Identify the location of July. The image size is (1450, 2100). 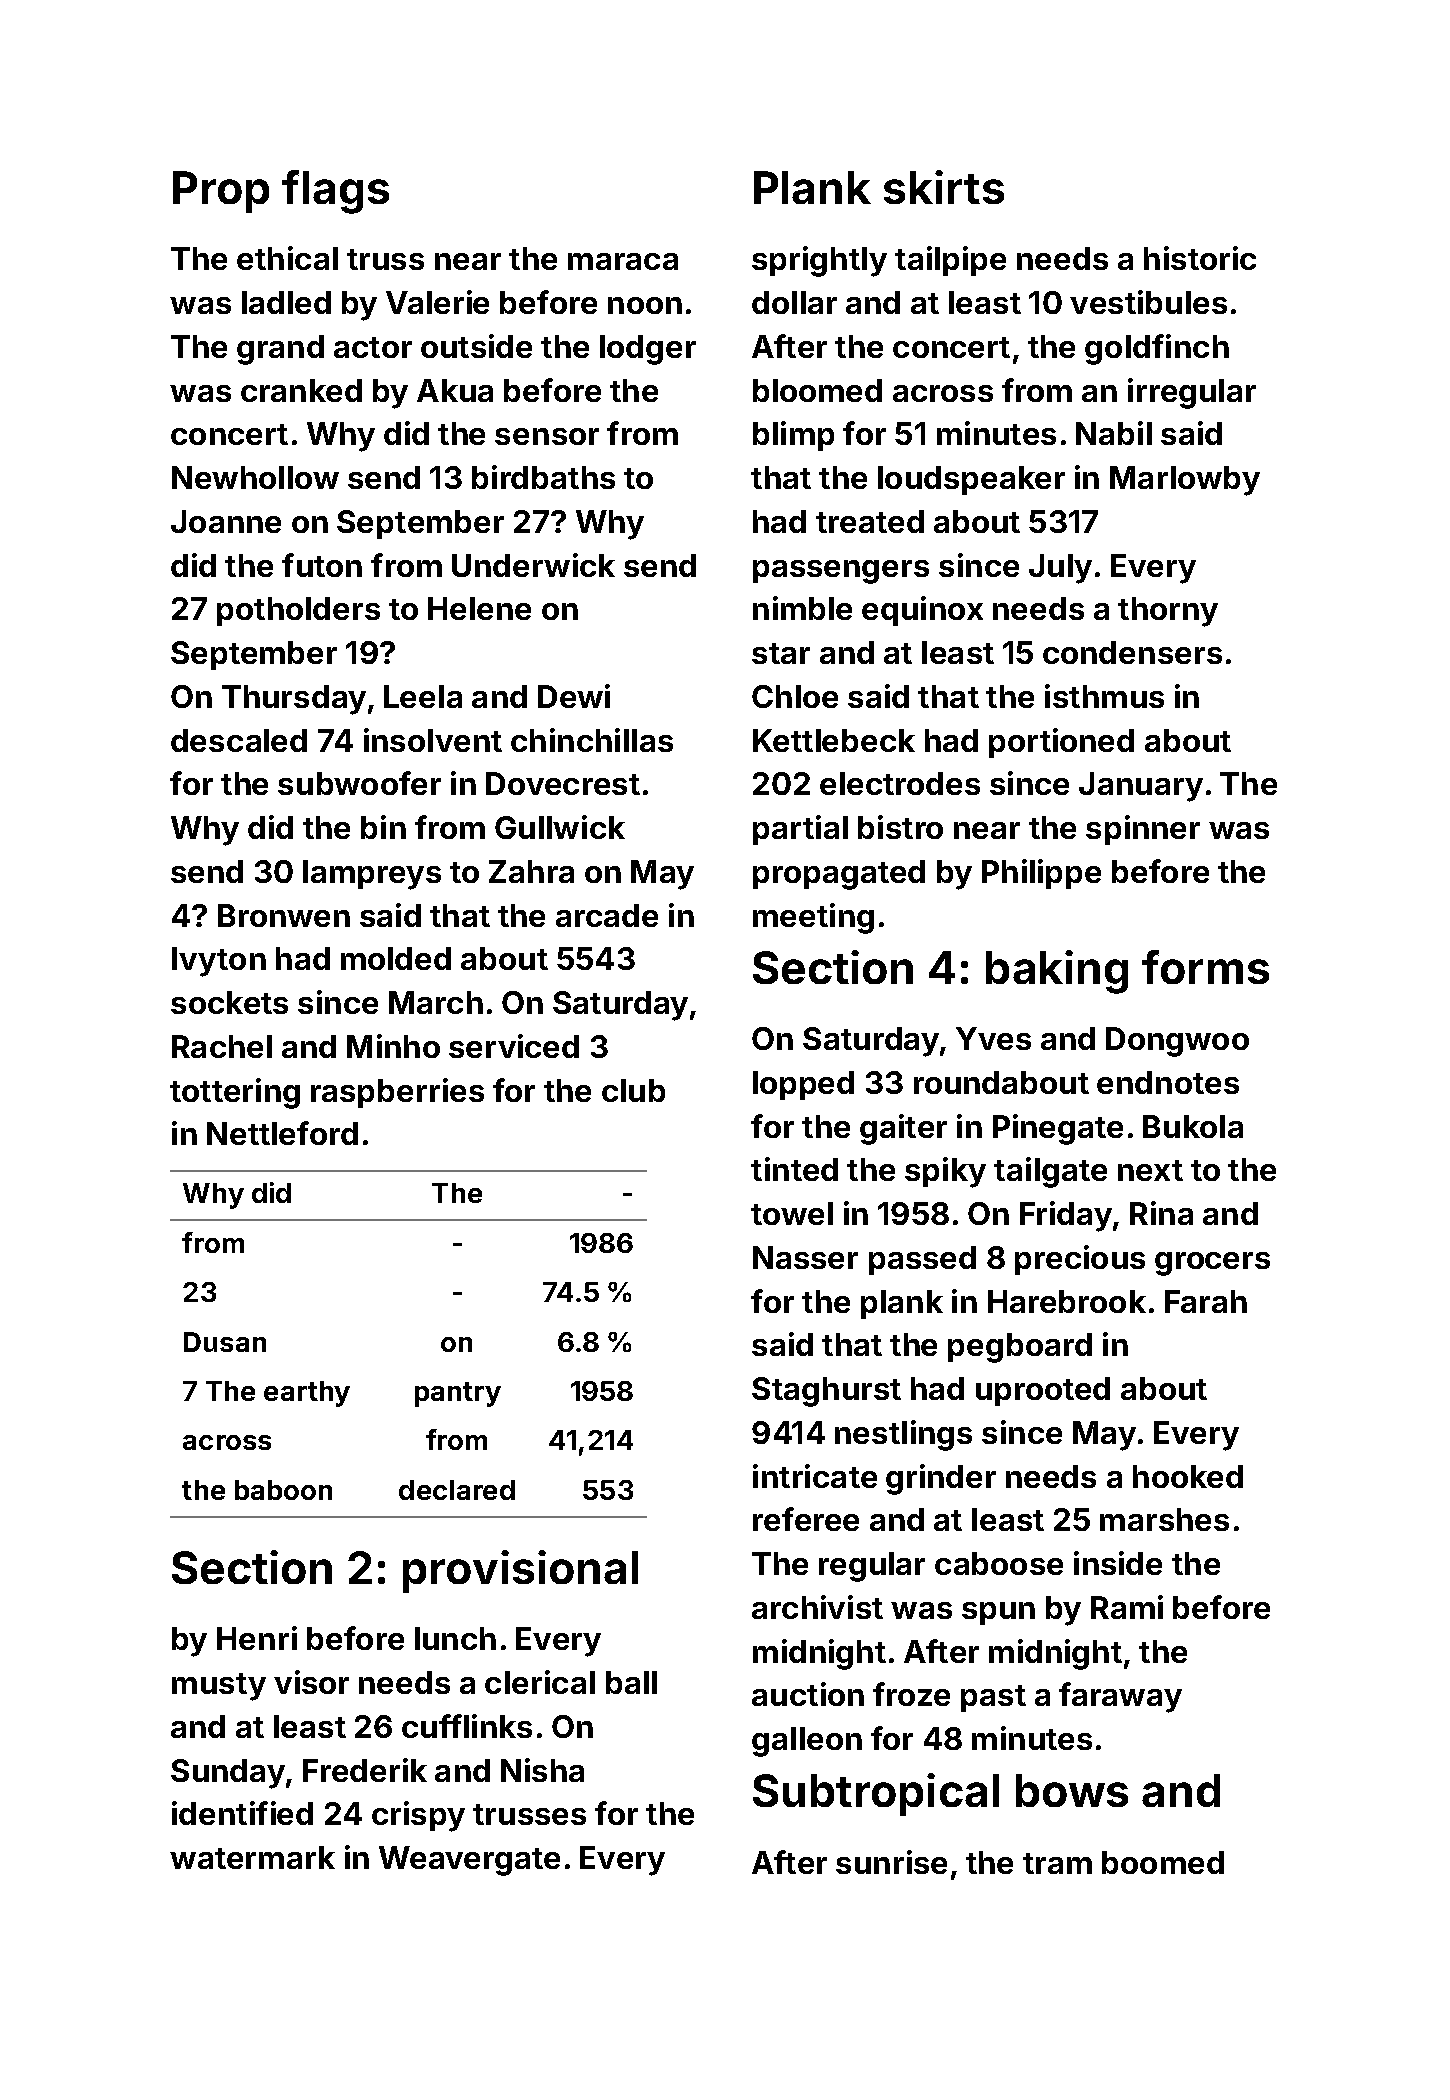
(1060, 569).
